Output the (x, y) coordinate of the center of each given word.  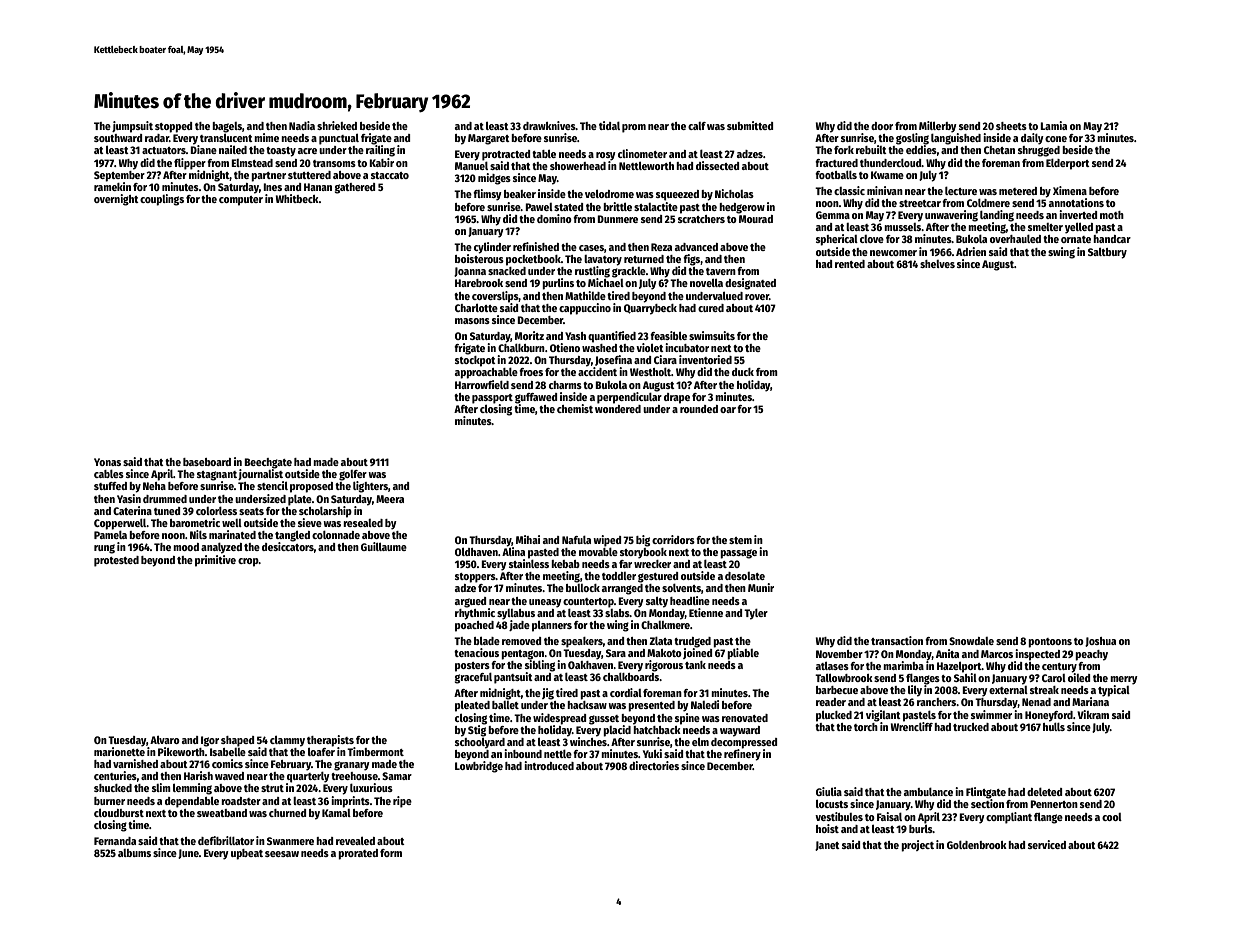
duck (743, 372)
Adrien (971, 251)
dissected (717, 165)
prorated (358, 854)
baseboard (207, 462)
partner (268, 177)
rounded (699, 409)
